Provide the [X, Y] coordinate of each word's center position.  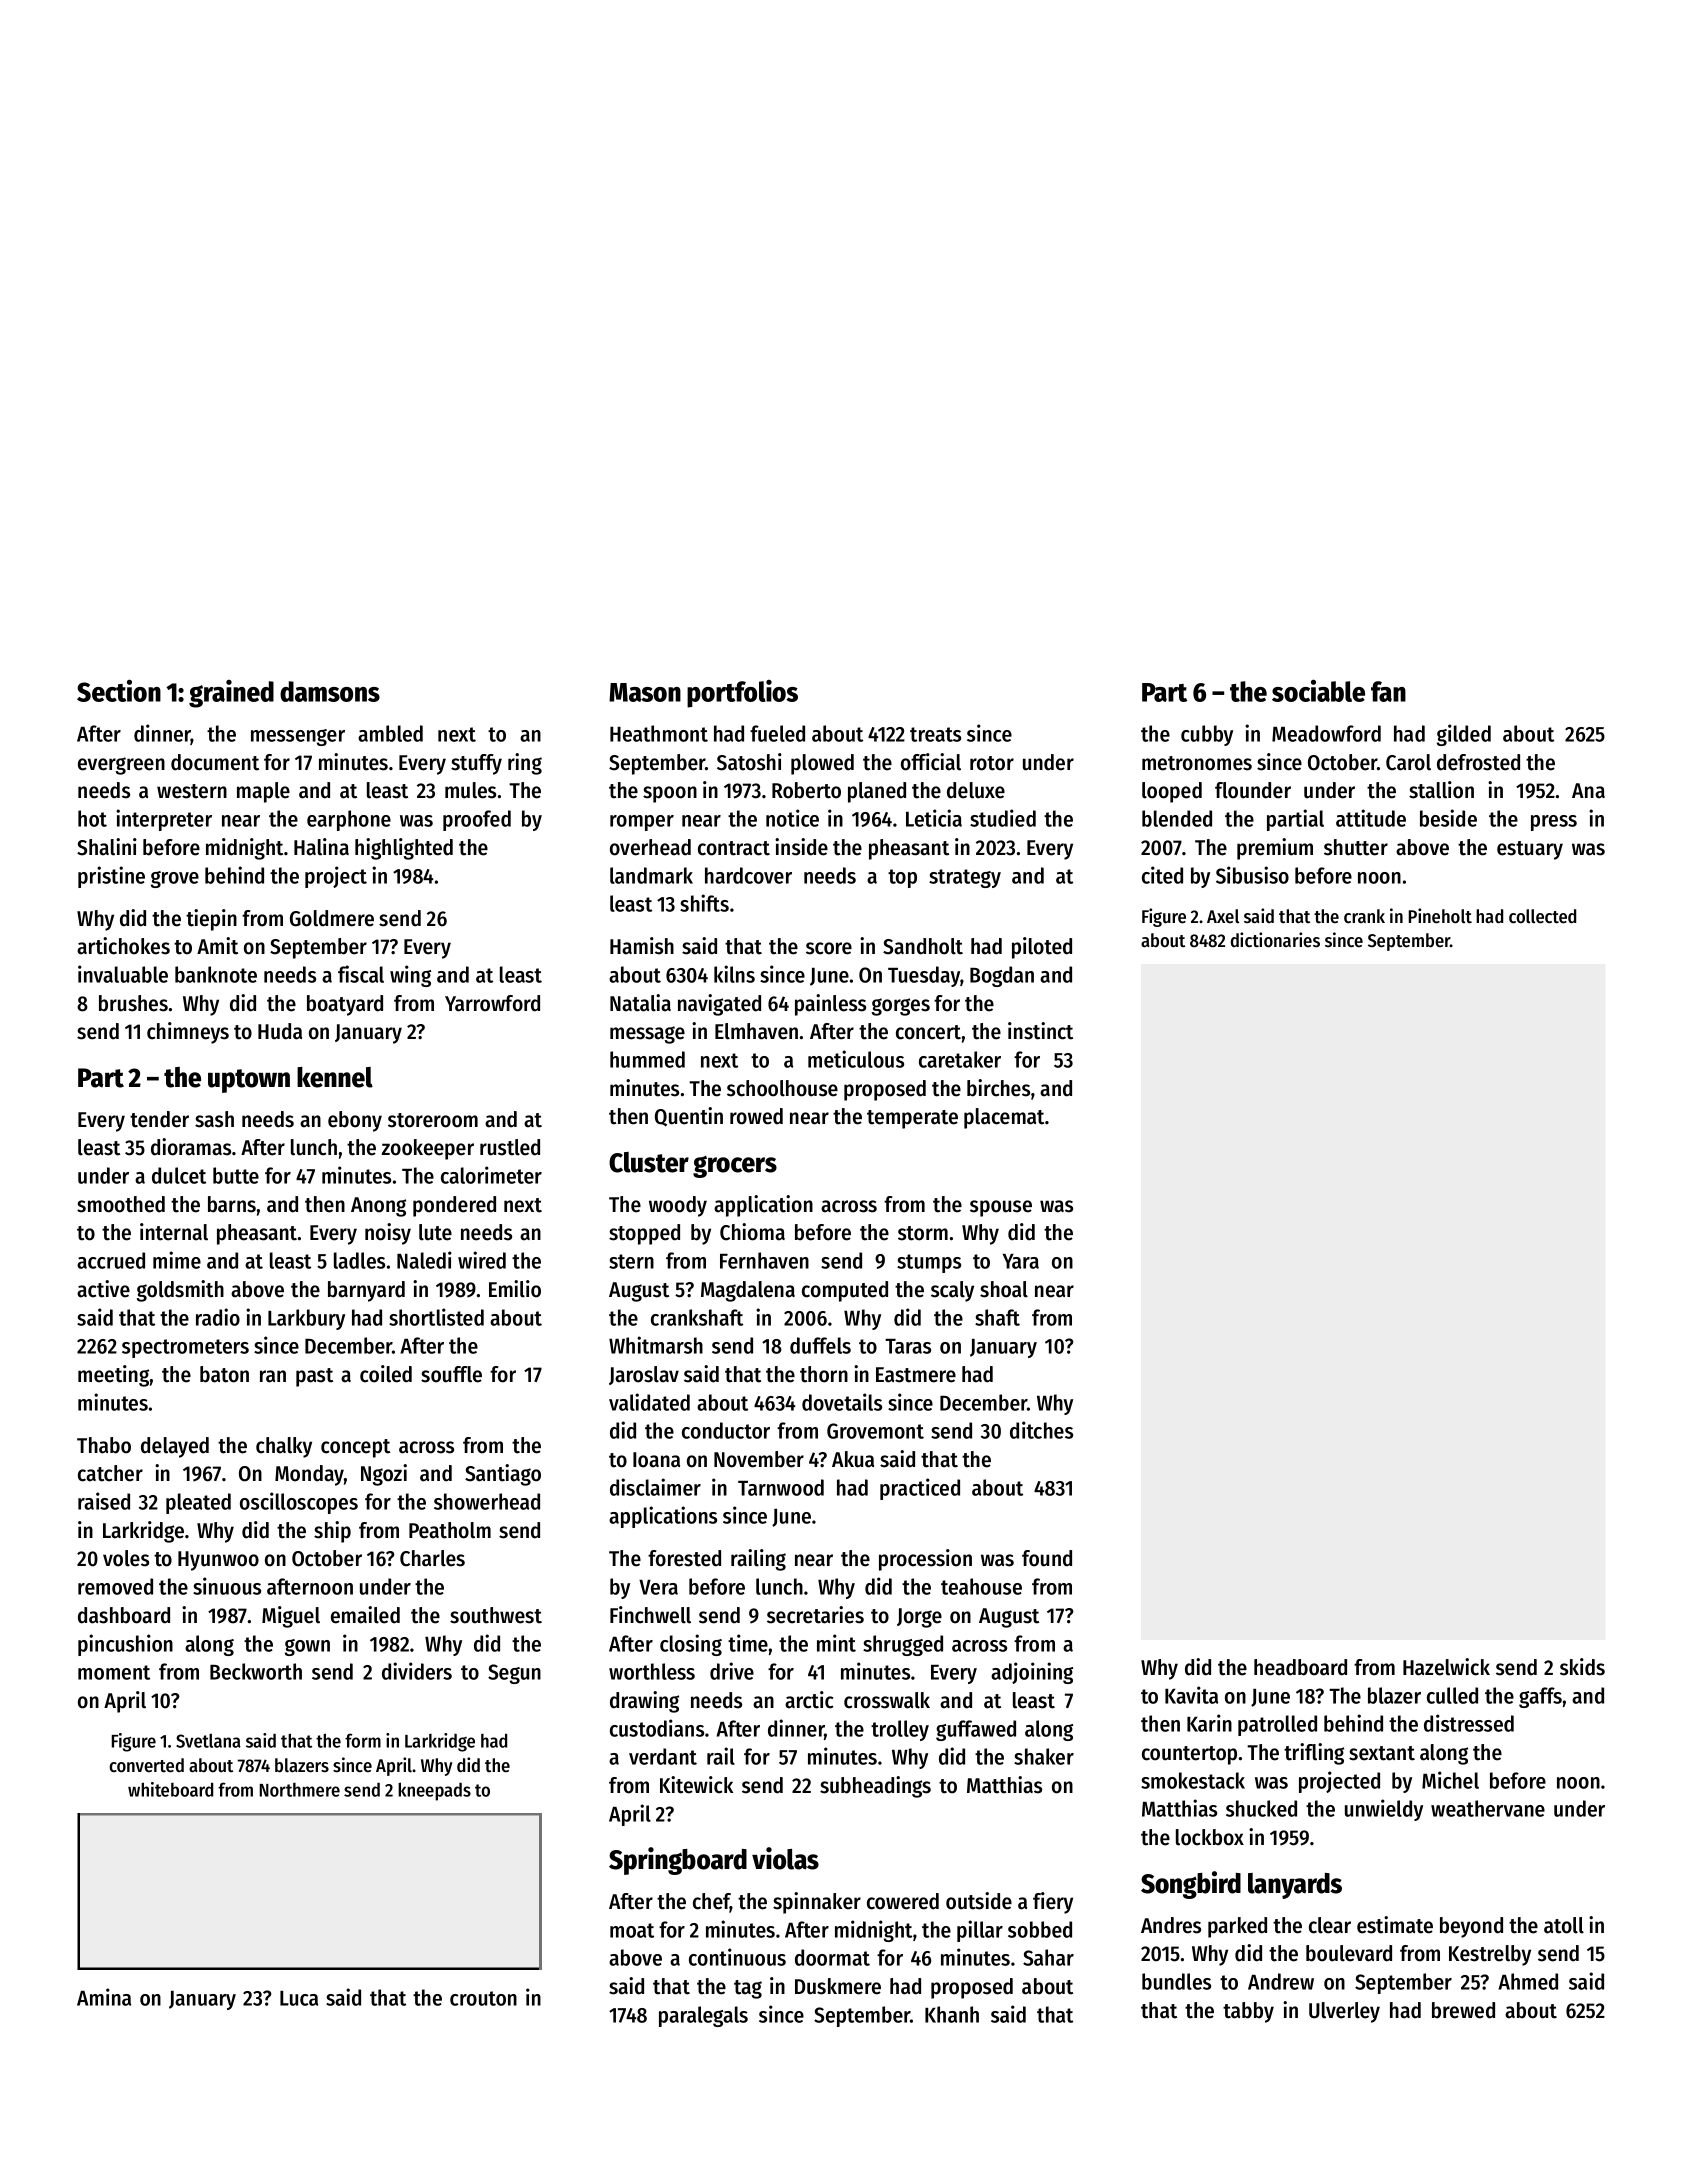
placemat [1004, 1118]
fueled [777, 733]
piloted [1042, 948]
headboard [1300, 1667]
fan [1388, 691]
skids [1582, 1667]
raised [104, 1501]
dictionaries [1275, 940]
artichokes [123, 946]
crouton [483, 1998]
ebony [355, 1121]
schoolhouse [782, 1088]
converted [146, 1765]
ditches [1041, 1430]
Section [119, 690]
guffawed [976, 1730]
